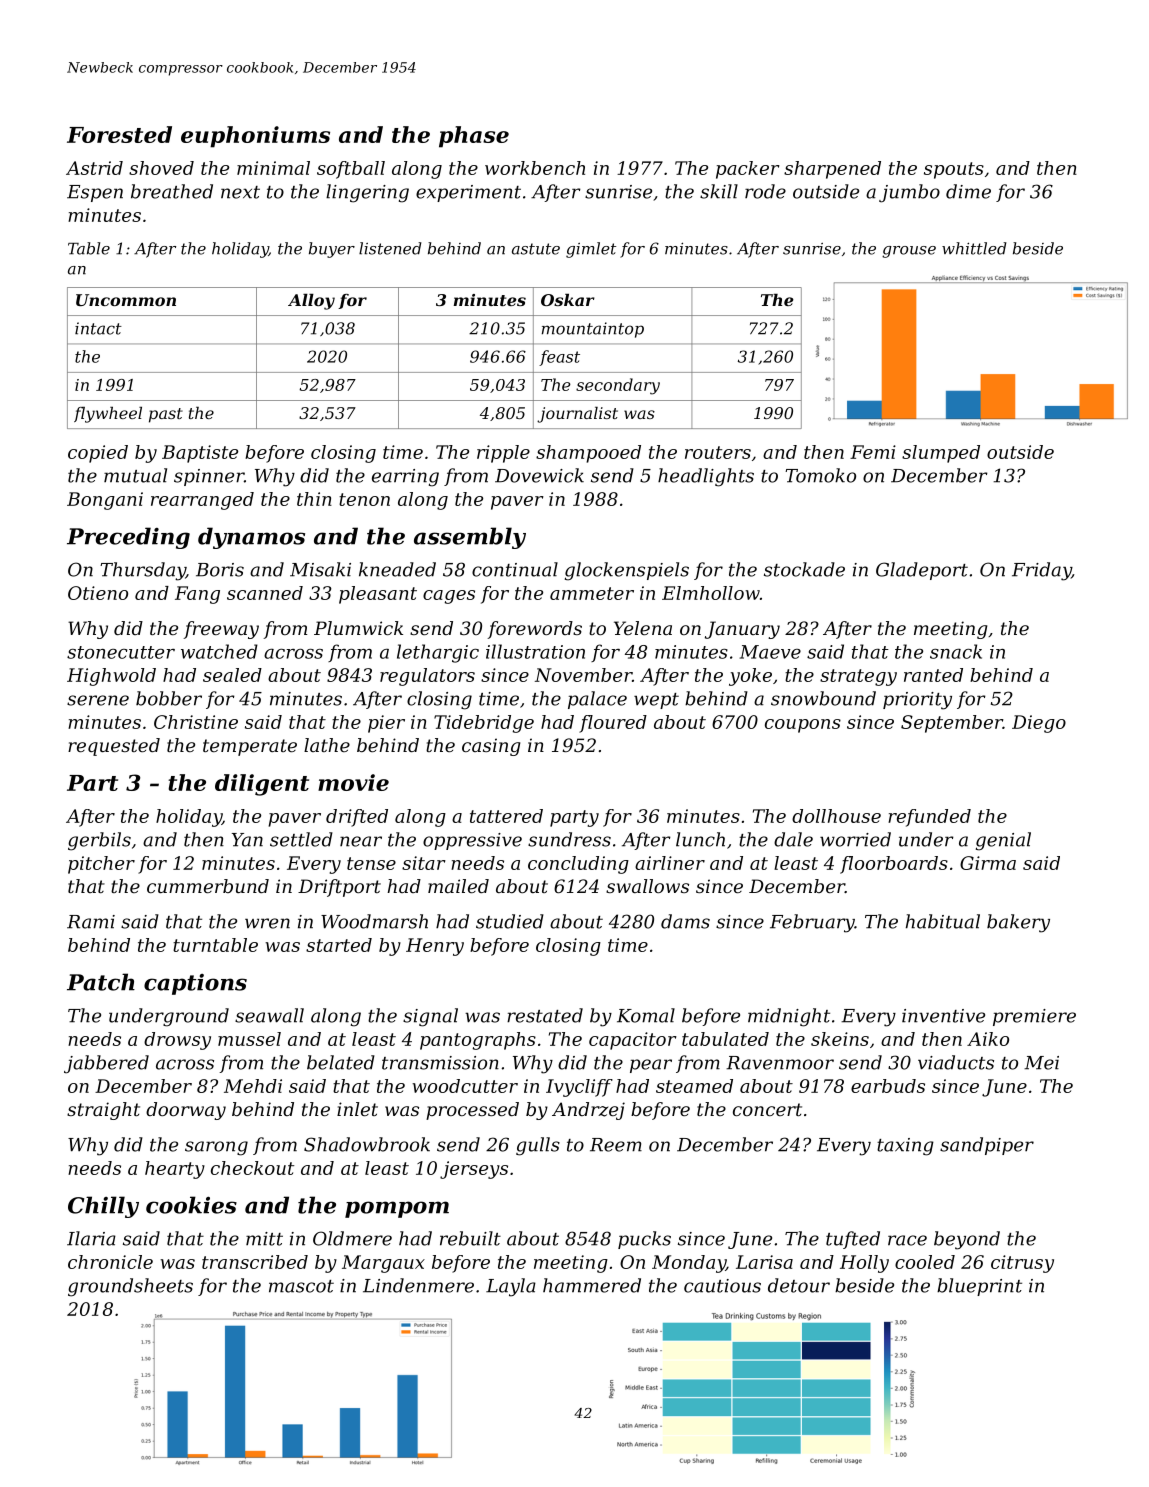  What do you see at coordinates (907, 1240) in the document?
I see `race` at bounding box center [907, 1240].
